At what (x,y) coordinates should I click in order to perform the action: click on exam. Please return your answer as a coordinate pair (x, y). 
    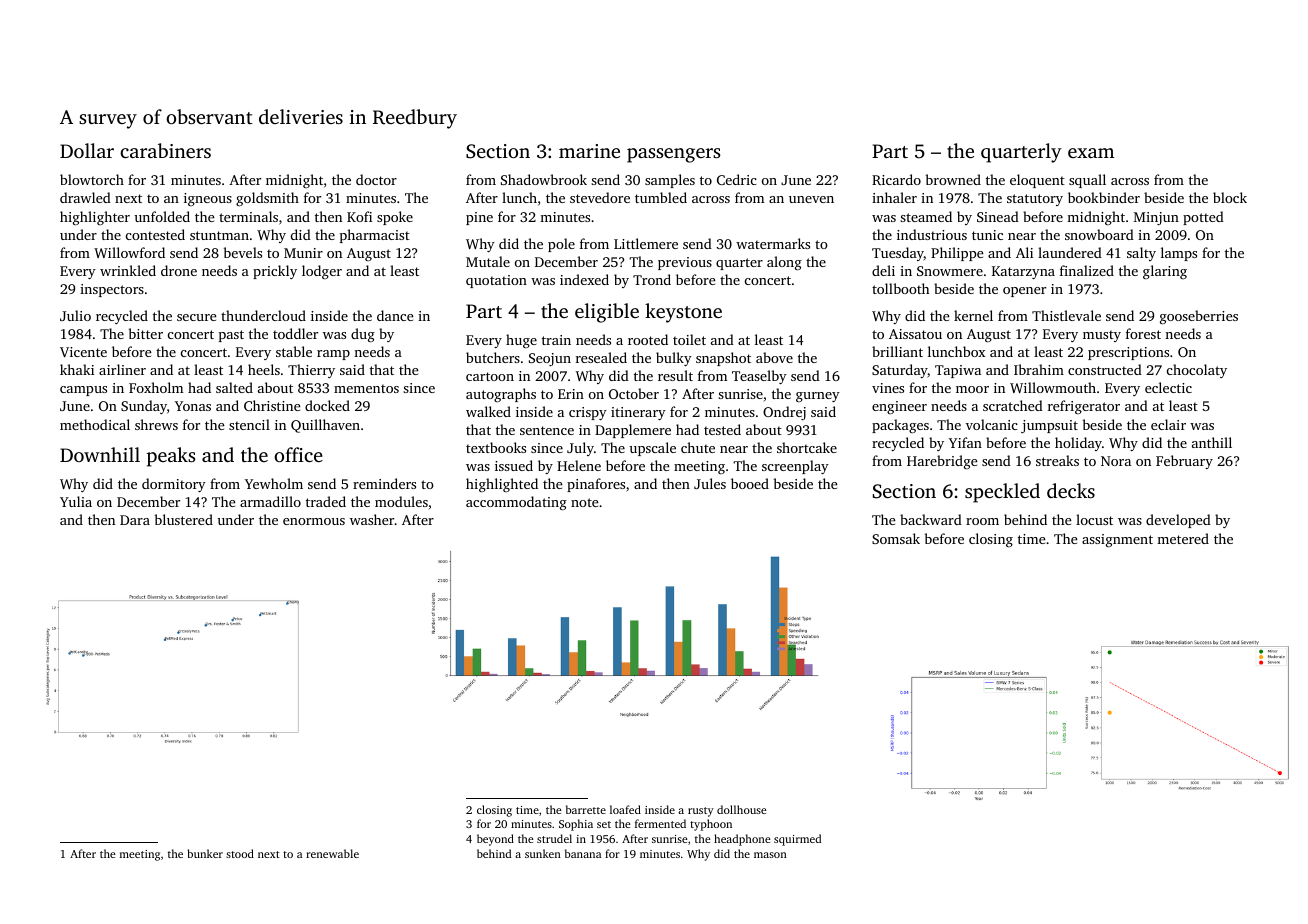
    Looking at the image, I should click on (1091, 153).
